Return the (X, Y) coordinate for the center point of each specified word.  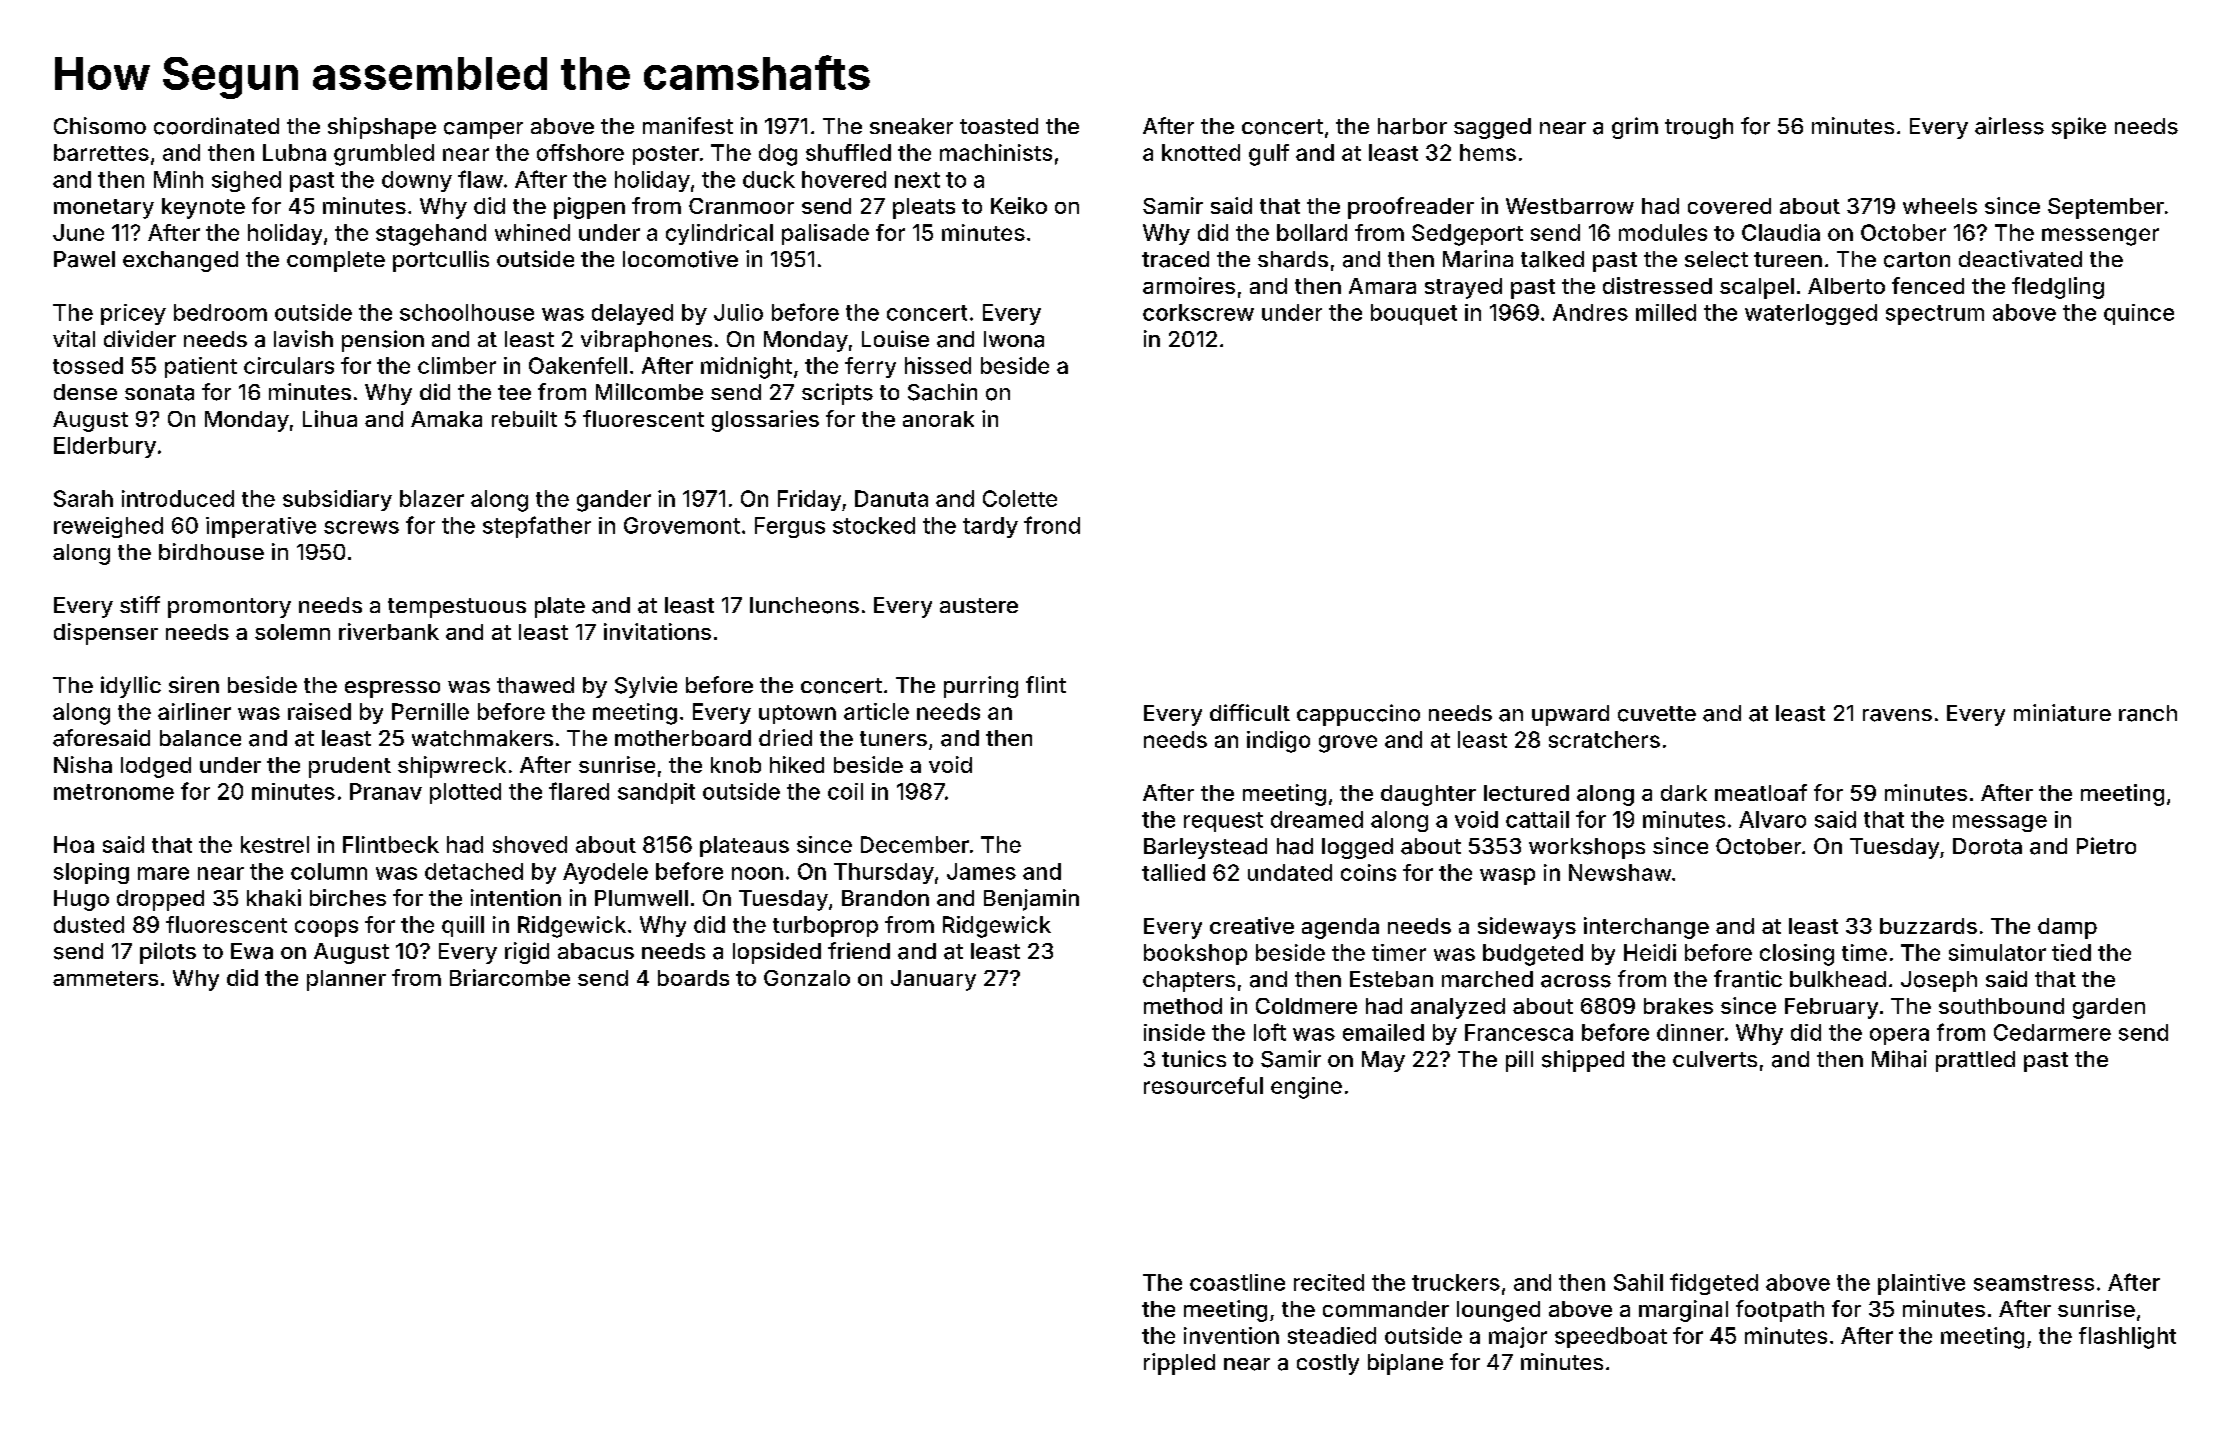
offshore (580, 152)
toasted (999, 126)
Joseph (1939, 981)
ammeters (105, 978)
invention (1231, 1335)
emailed (1383, 1032)
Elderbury (105, 447)
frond (1052, 525)
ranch (2148, 713)
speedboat (1611, 1337)
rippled (1179, 1364)
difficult (1250, 712)
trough (1699, 128)
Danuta (891, 498)
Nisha (83, 764)
